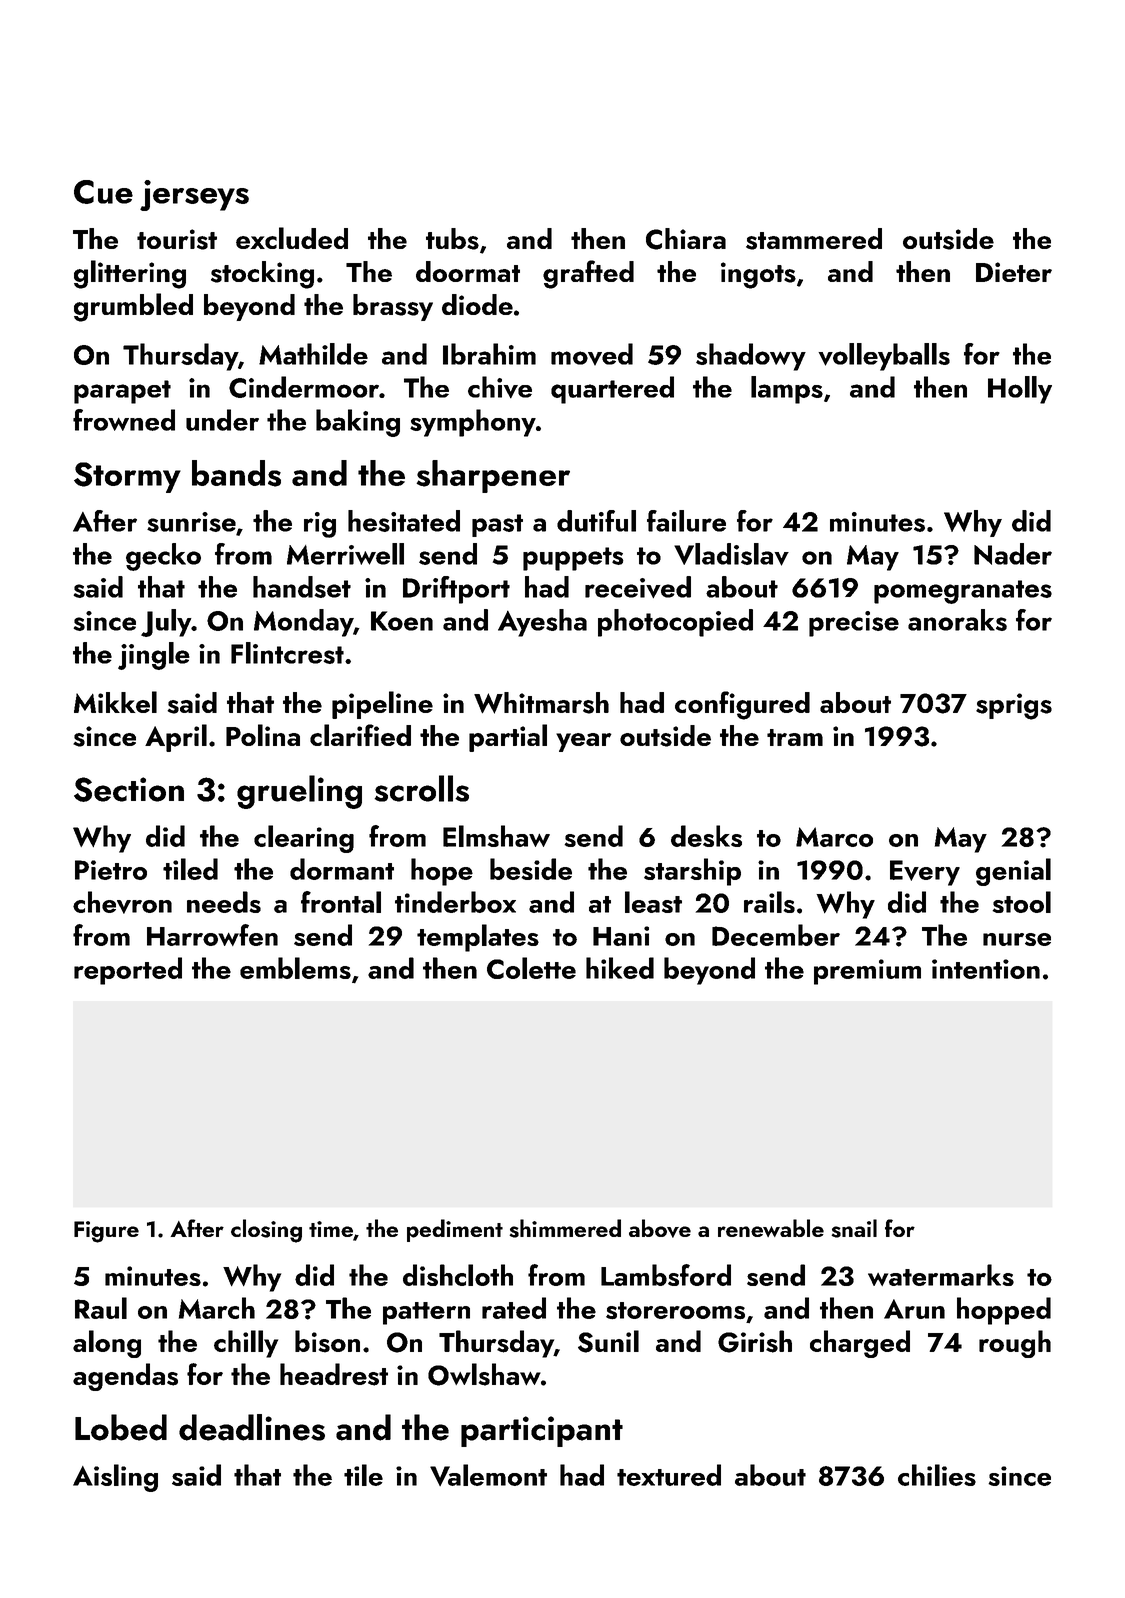 This screenshot has width=1125, height=1598. What do you see at coordinates (327, 1341) in the screenshot?
I see `bison` at bounding box center [327, 1341].
